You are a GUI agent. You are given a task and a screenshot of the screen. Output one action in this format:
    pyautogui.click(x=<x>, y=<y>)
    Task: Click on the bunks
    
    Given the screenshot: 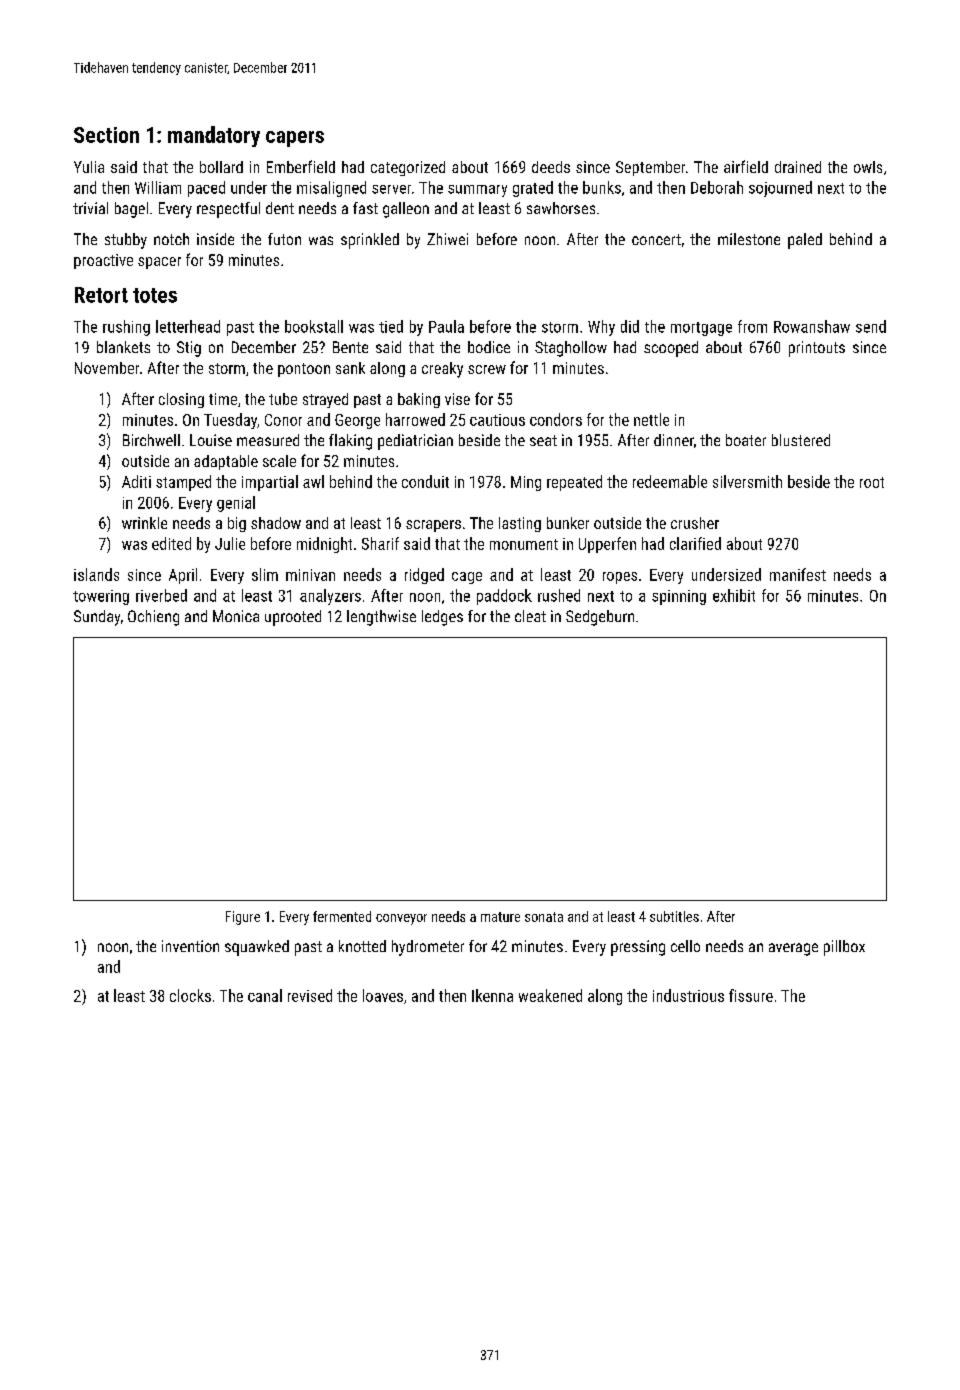 What is the action you would take?
    pyautogui.click(x=602, y=187)
